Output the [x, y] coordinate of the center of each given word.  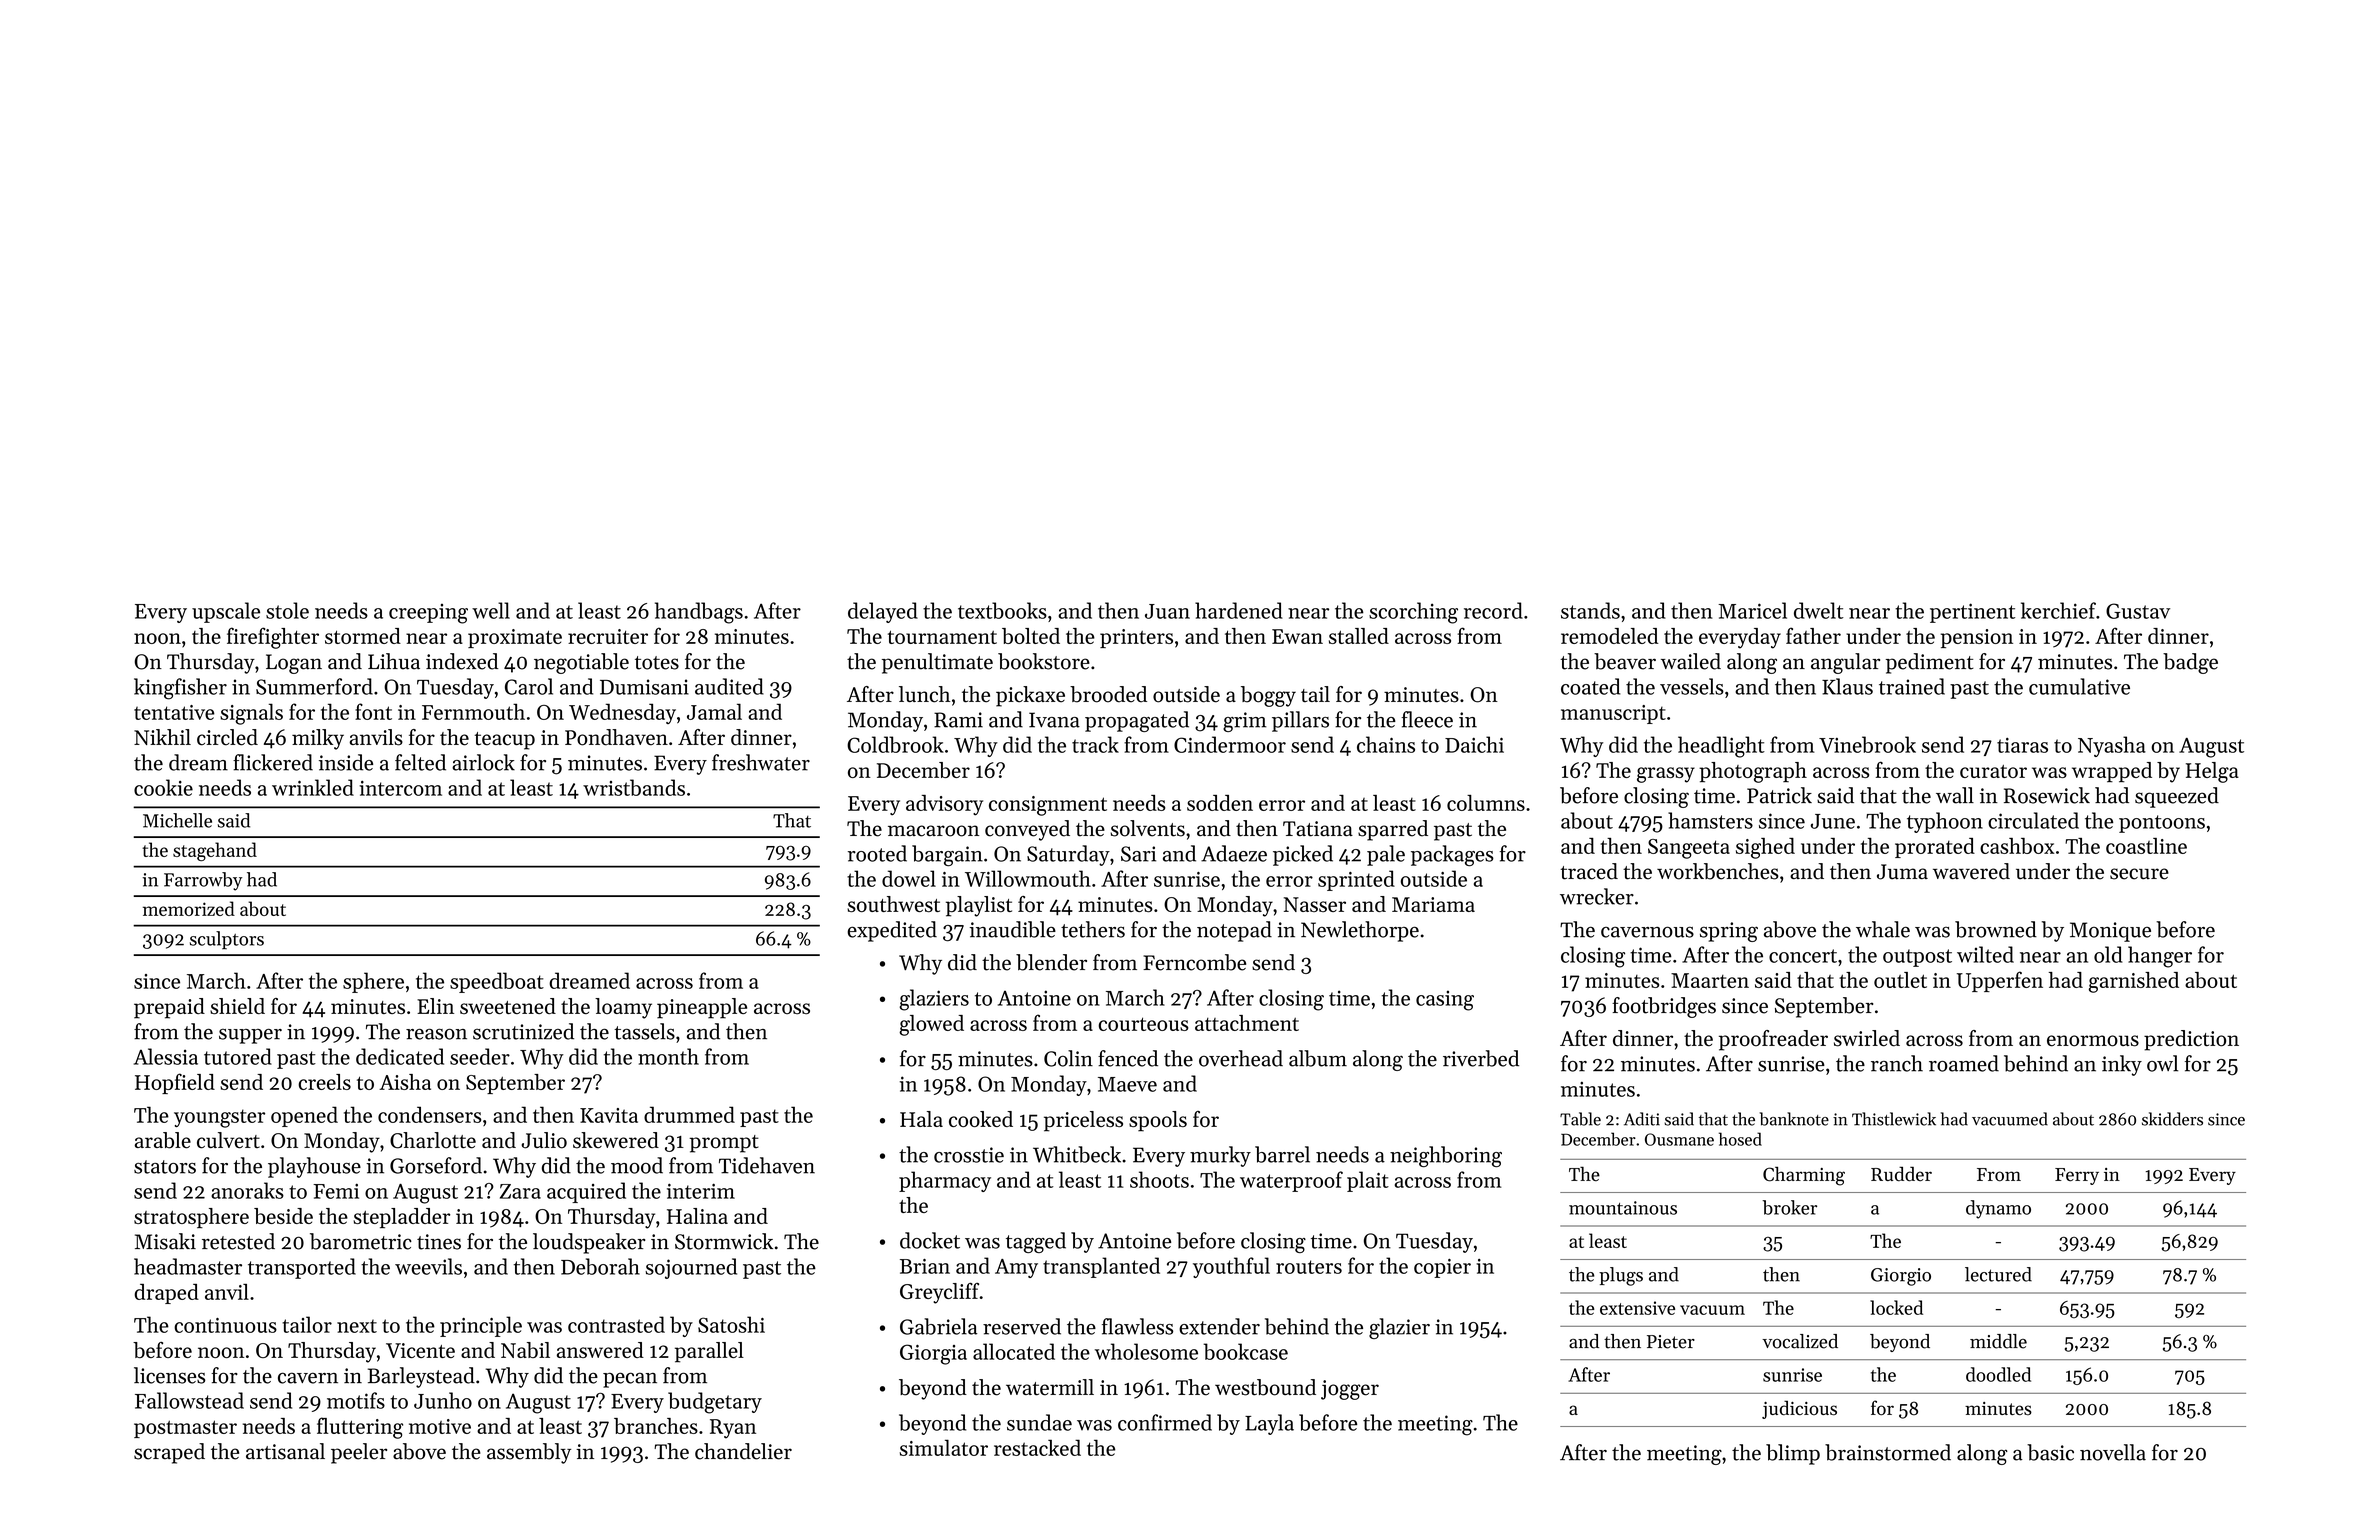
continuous [225, 1325]
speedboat [497, 982]
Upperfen [2000, 981]
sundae [1039, 1422]
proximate [515, 638]
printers [1136, 638]
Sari [1138, 854]
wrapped [2112, 772]
